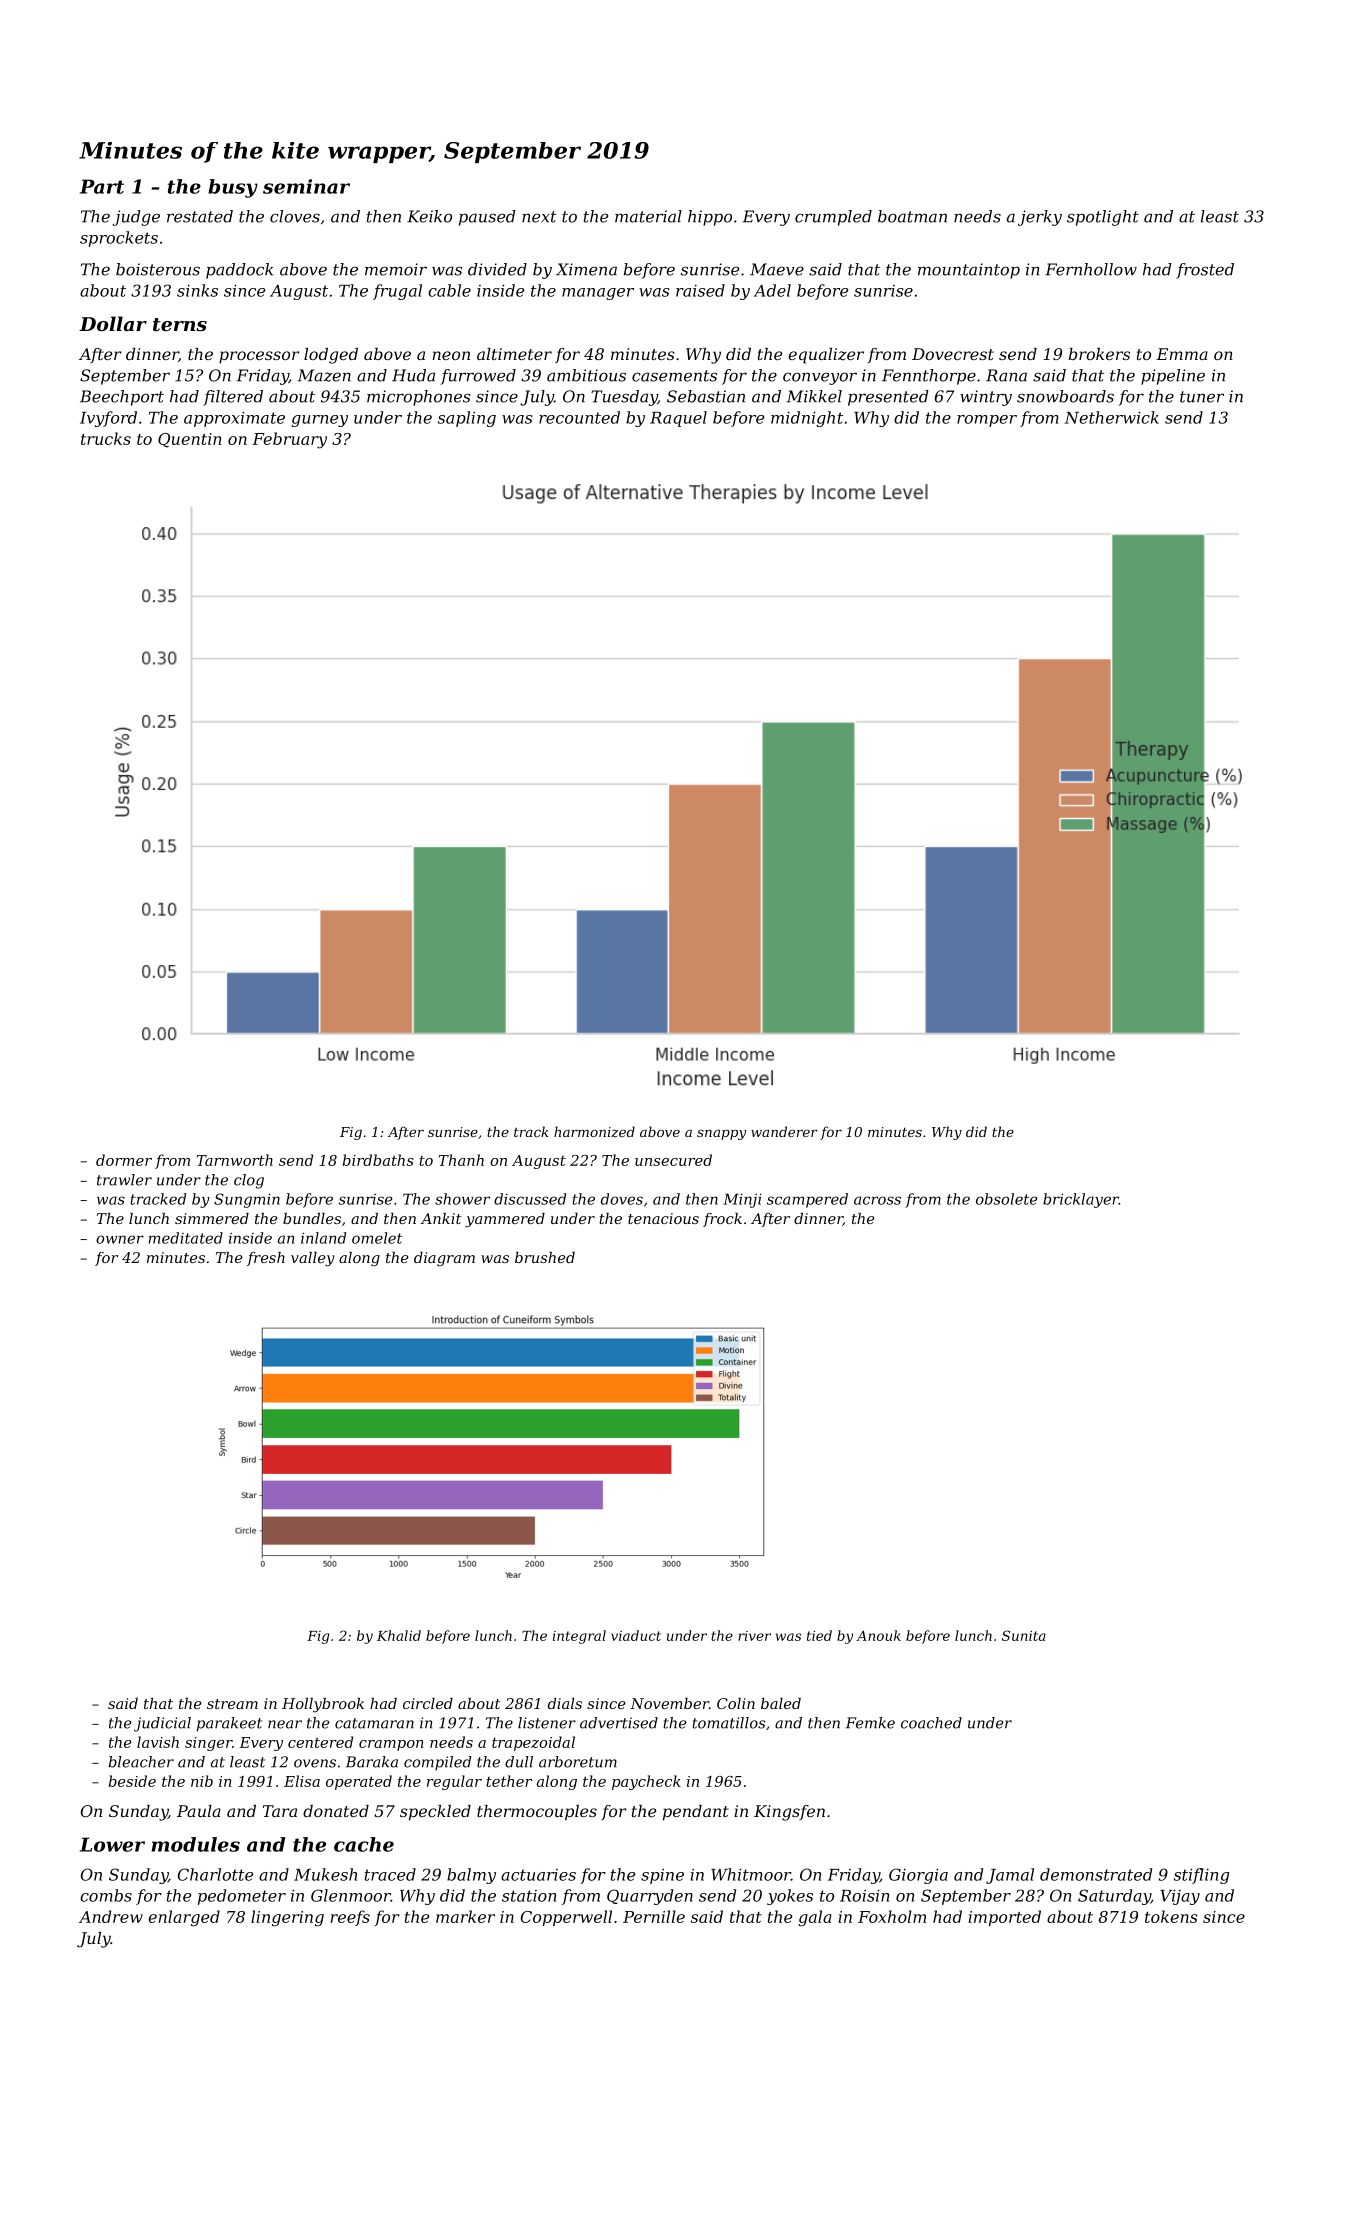  What do you see at coordinates (1091, 269) in the document?
I see `Fernhollow` at bounding box center [1091, 269].
